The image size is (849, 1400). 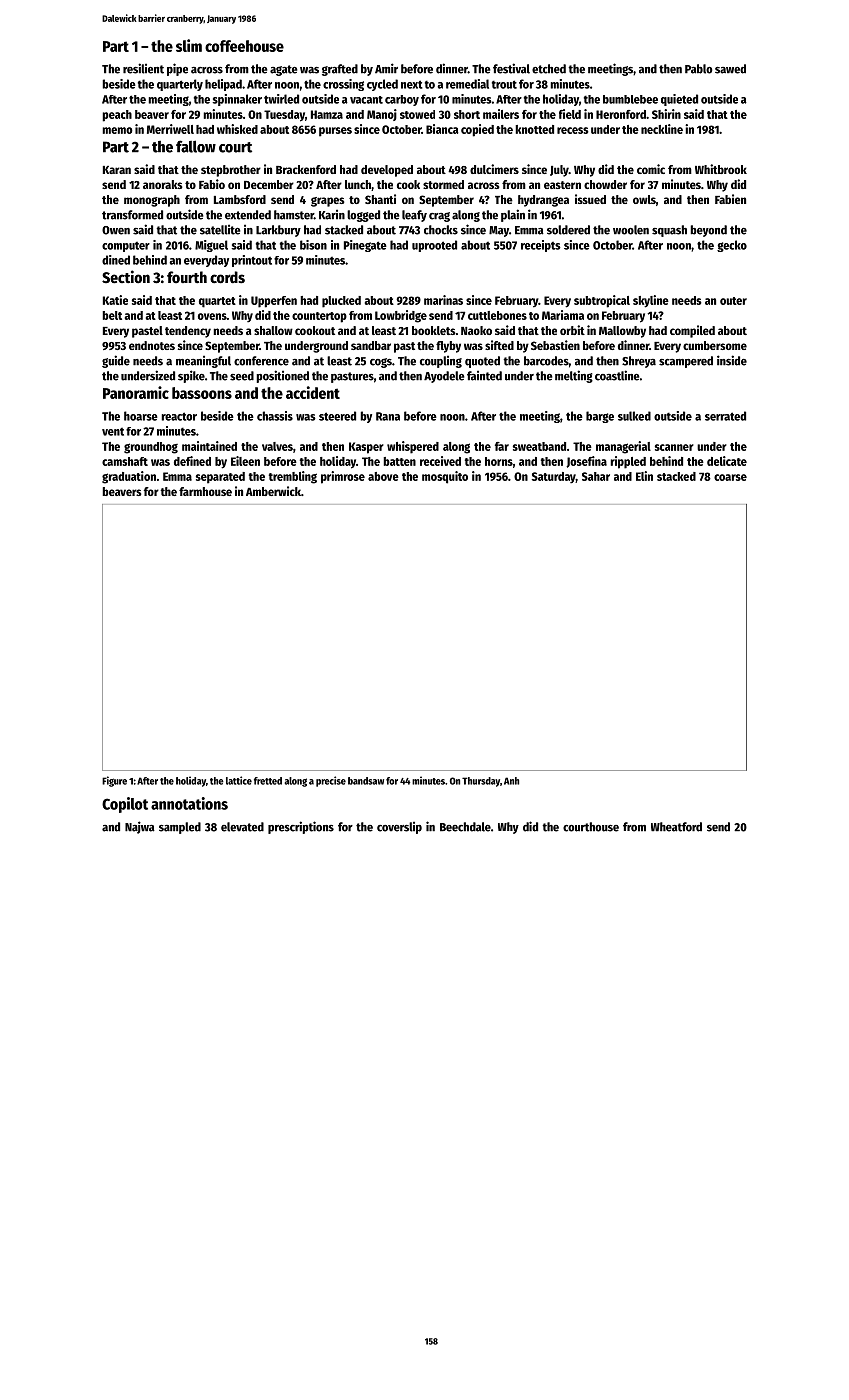 What do you see at coordinates (549, 69) in the screenshot?
I see `etched` at bounding box center [549, 69].
